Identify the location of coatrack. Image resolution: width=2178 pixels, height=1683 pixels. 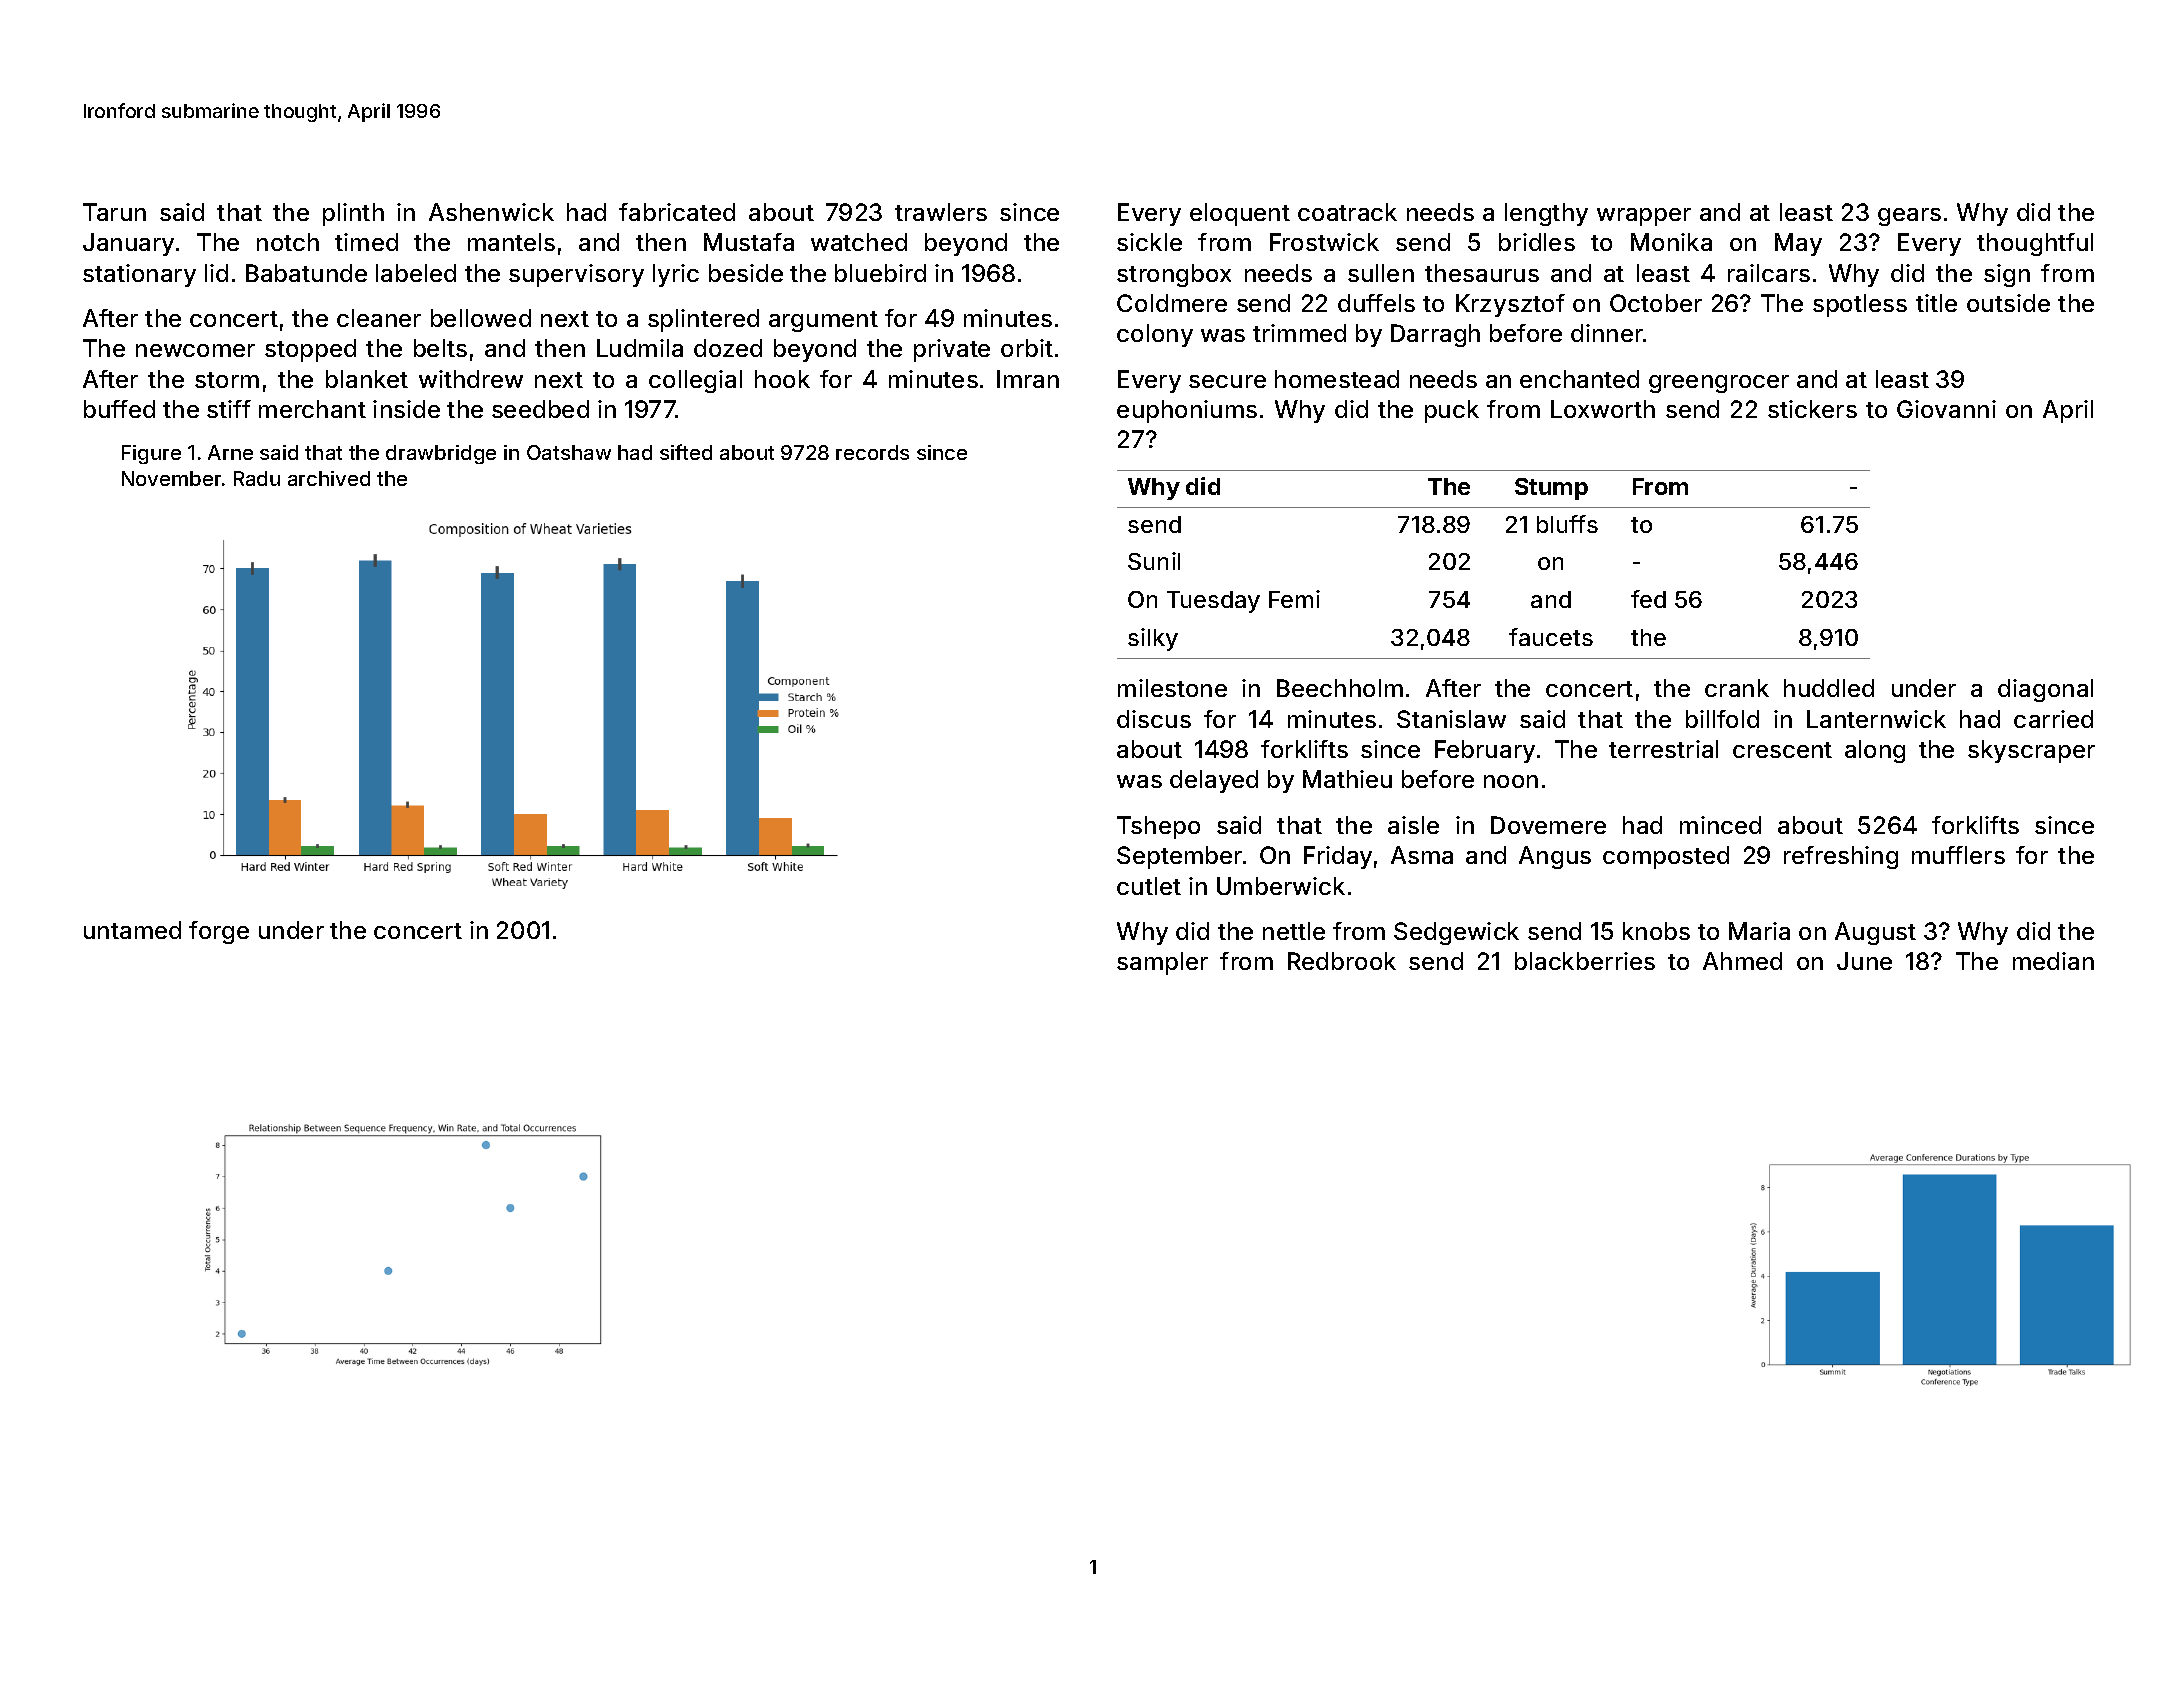
(1347, 212).
